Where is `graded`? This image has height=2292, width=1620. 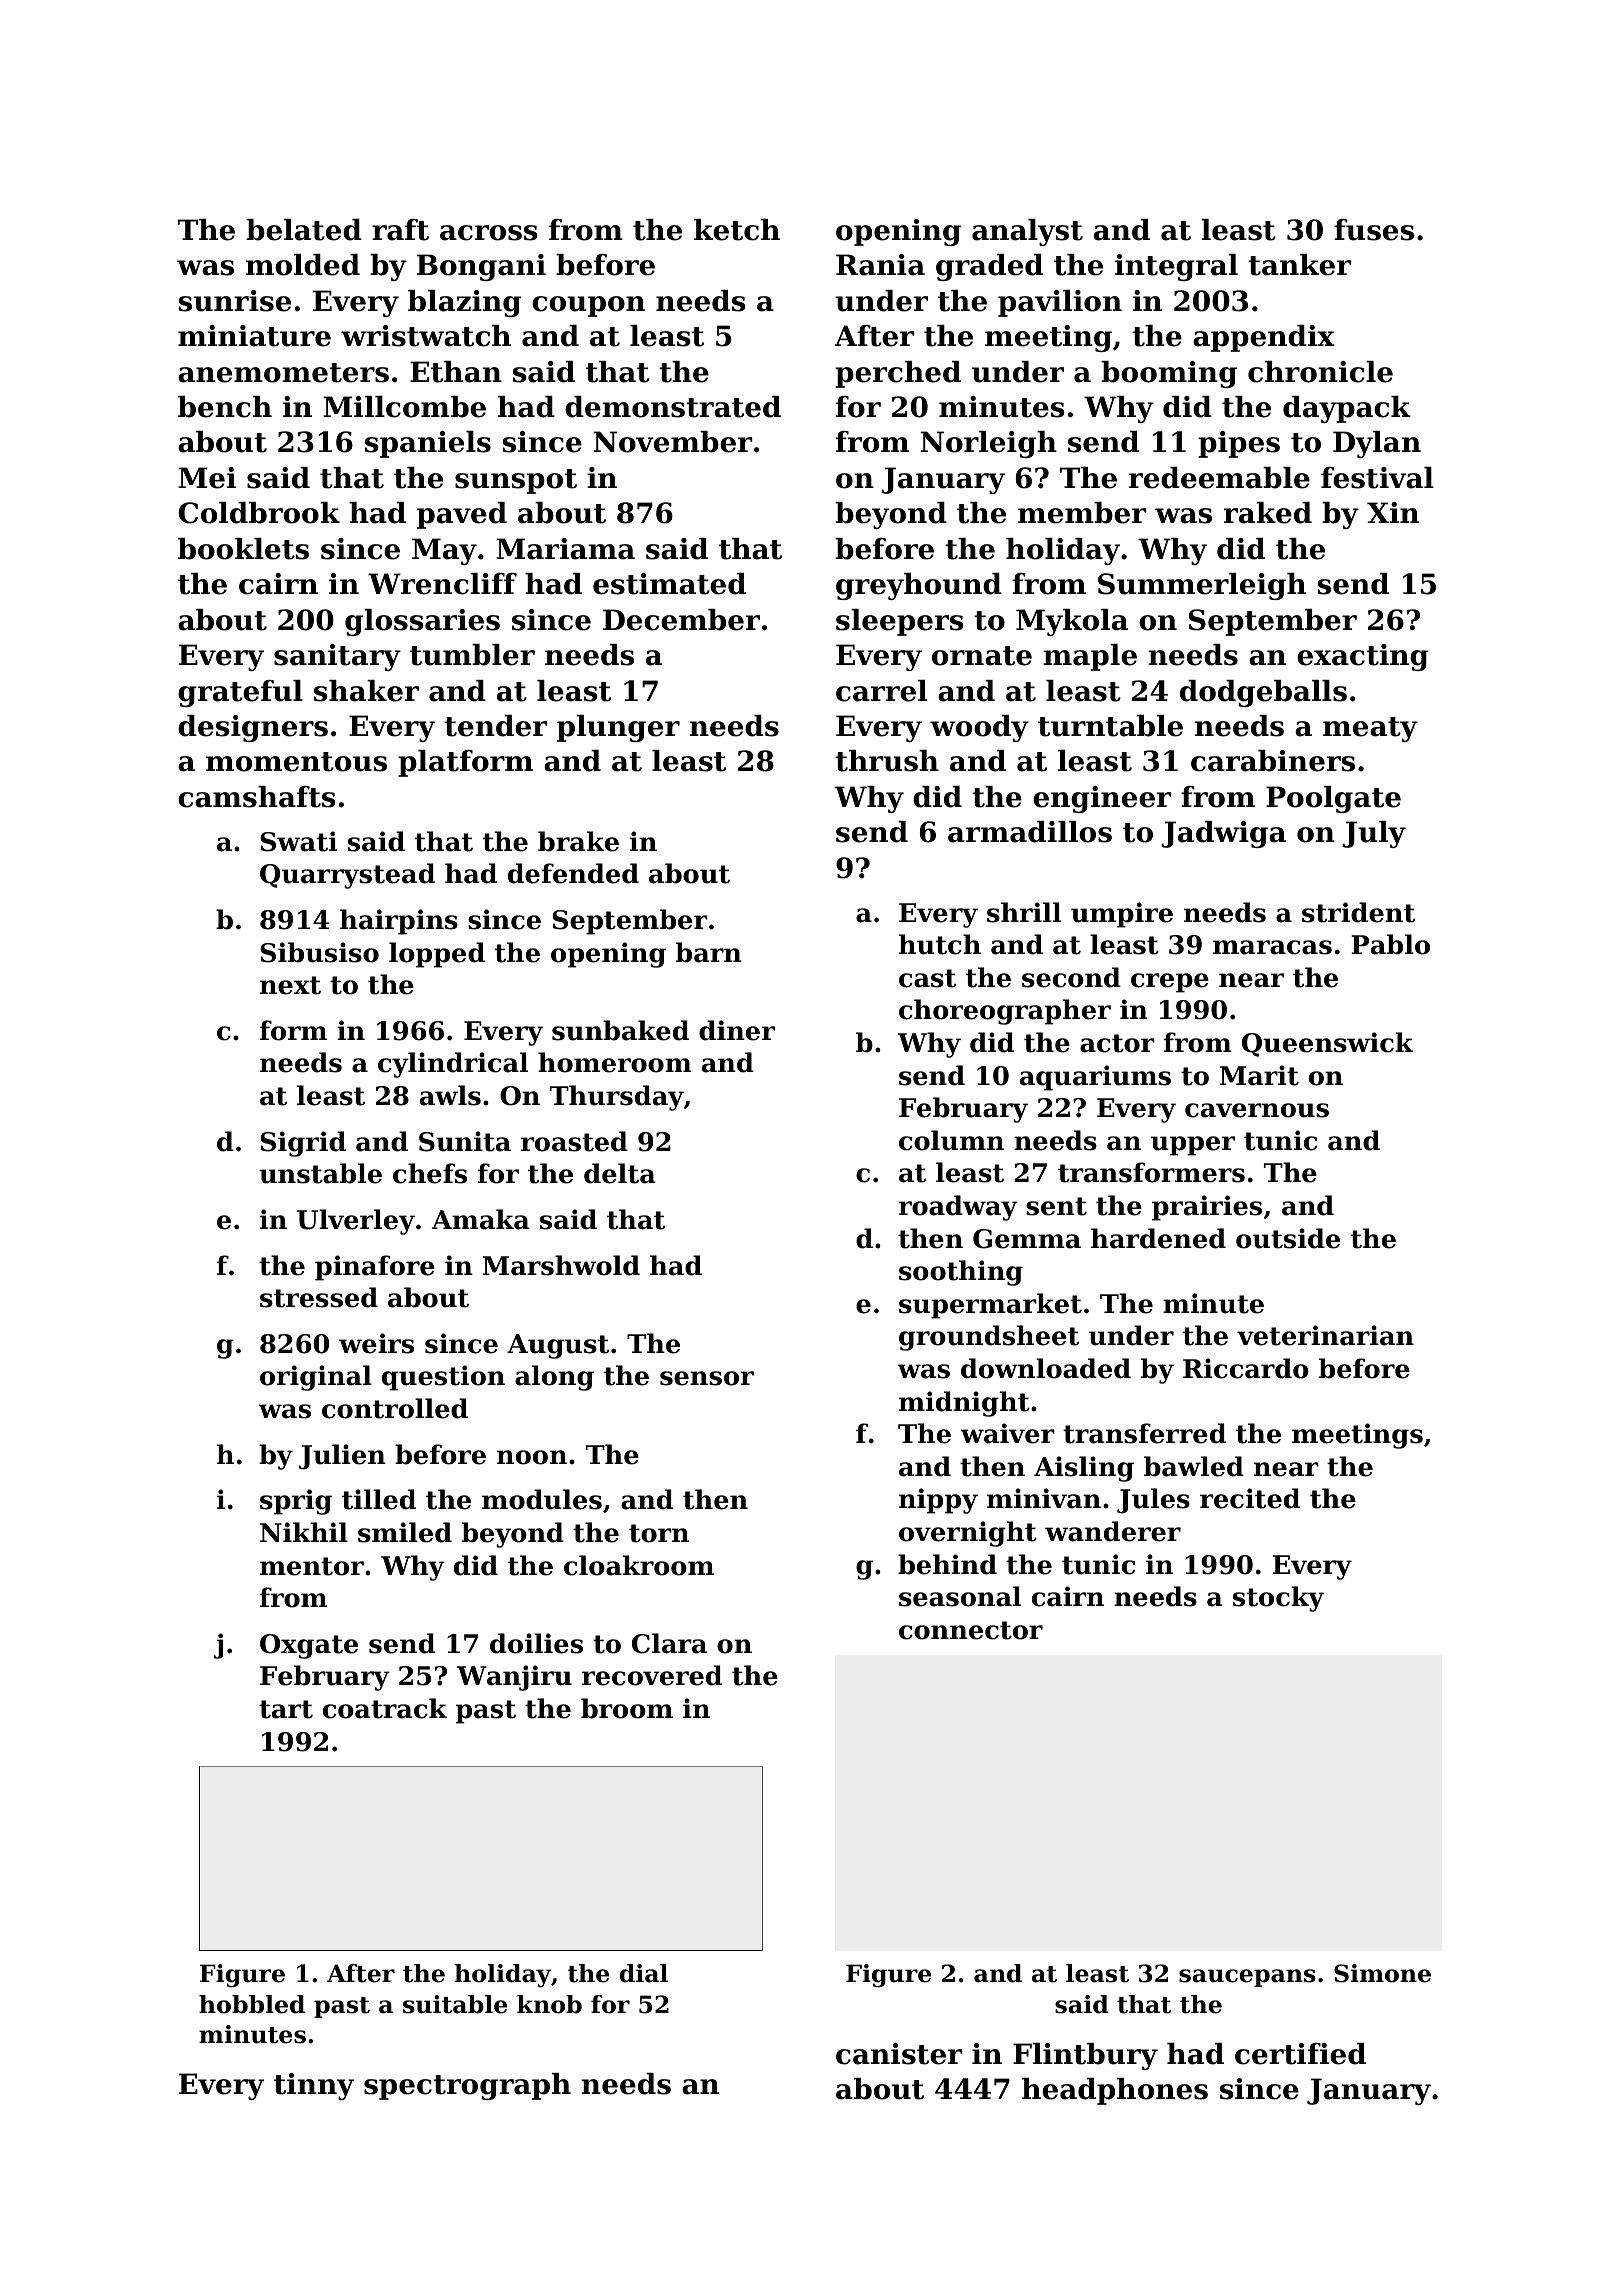 graded is located at coordinates (989, 267).
